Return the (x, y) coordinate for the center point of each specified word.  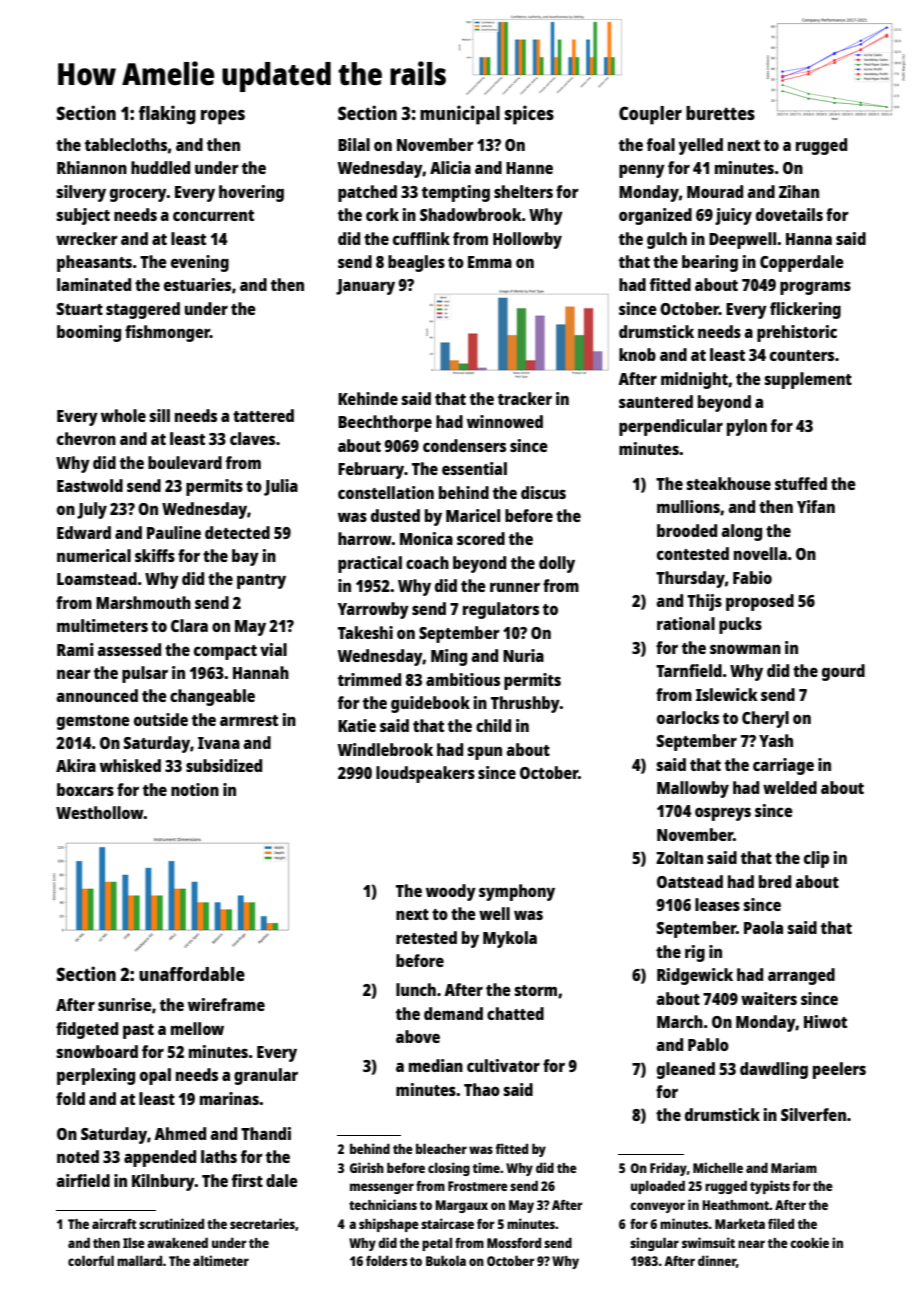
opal (155, 1076)
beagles (416, 263)
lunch (416, 989)
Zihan (799, 191)
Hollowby (527, 240)
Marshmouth (143, 602)
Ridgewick (695, 976)
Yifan (816, 506)
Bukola (446, 1260)
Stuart (80, 309)
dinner (717, 1260)
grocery (138, 195)
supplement (808, 380)
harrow (365, 538)
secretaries (262, 1223)
